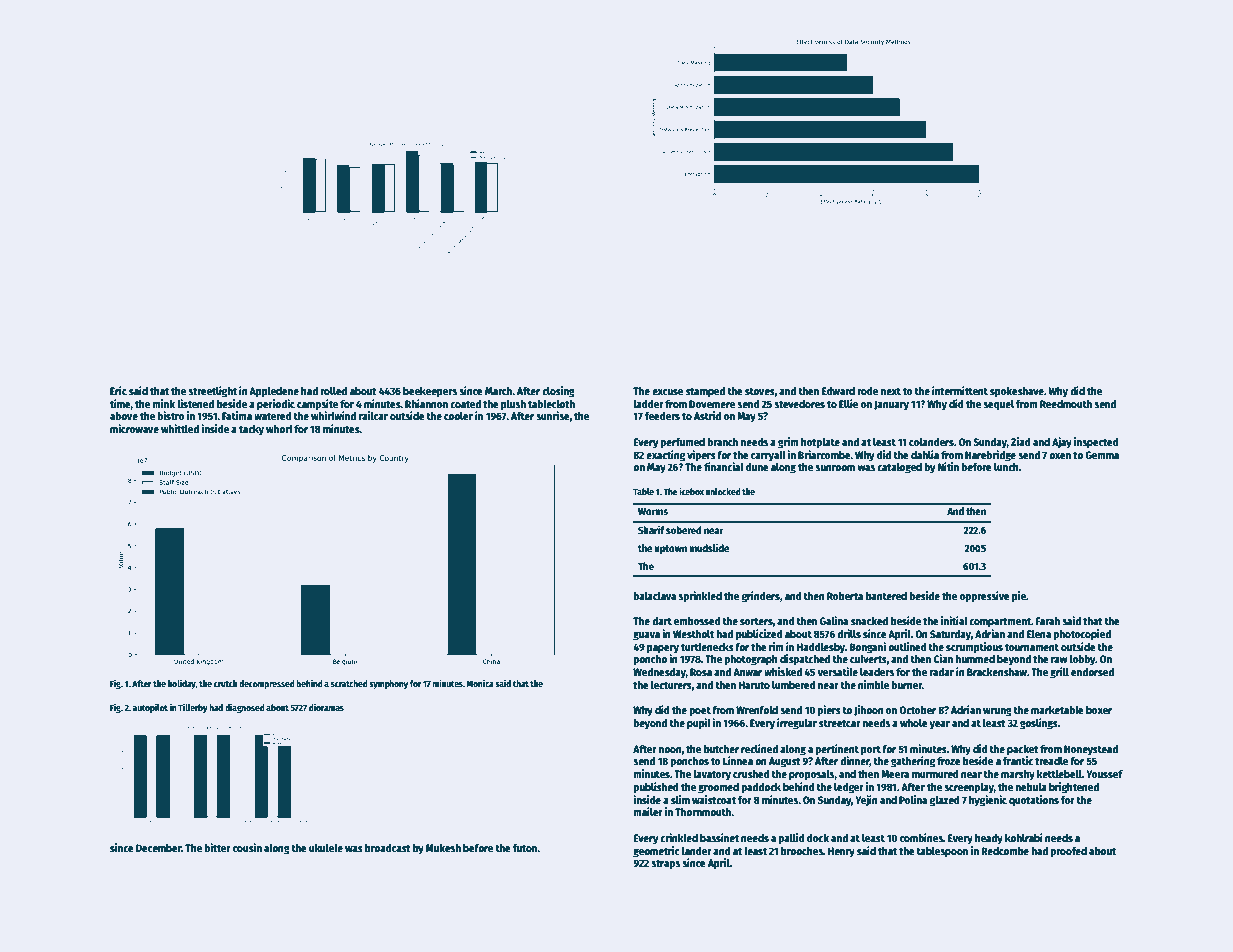 Image resolution: width=1233 pixels, height=952 pixels. Describe the element at coordinates (985, 597) in the page. I see `oppressive` at that location.
